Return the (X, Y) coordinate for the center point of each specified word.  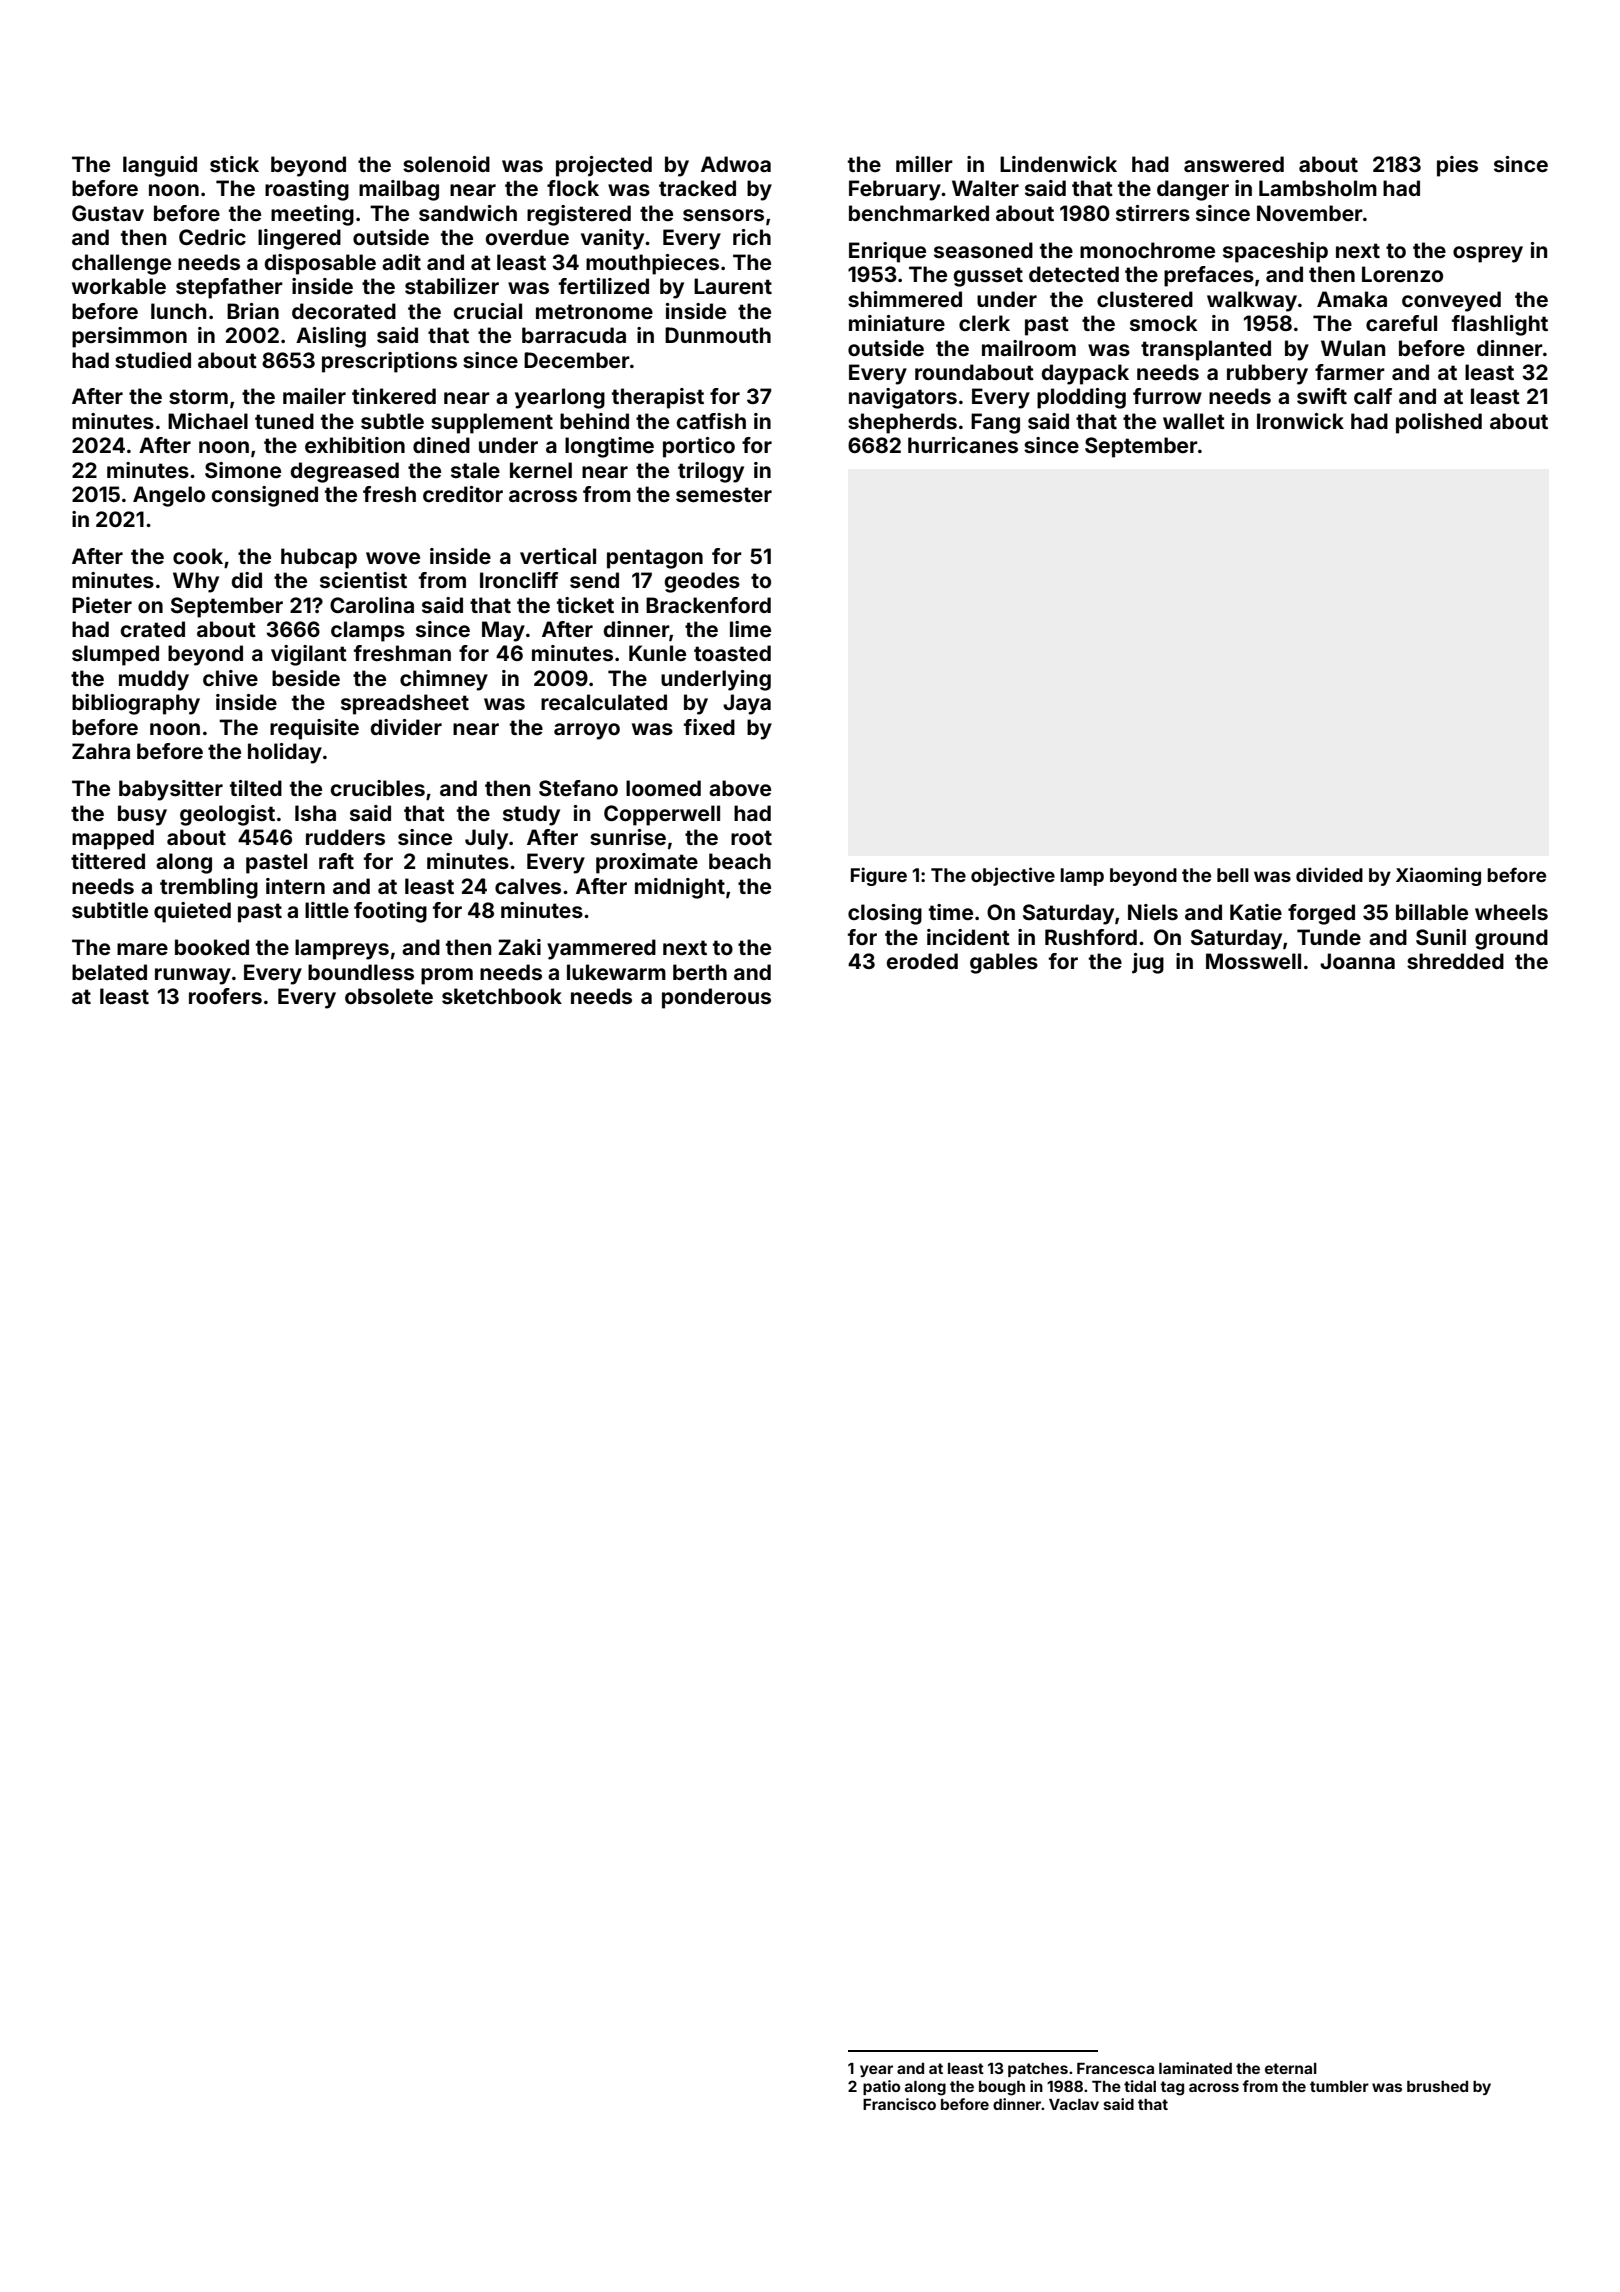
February (895, 190)
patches (1038, 2070)
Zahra (101, 751)
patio (881, 2087)
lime (750, 629)
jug (1148, 963)
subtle (392, 421)
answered (1234, 164)
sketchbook (502, 996)
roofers (225, 996)
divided (1329, 874)
